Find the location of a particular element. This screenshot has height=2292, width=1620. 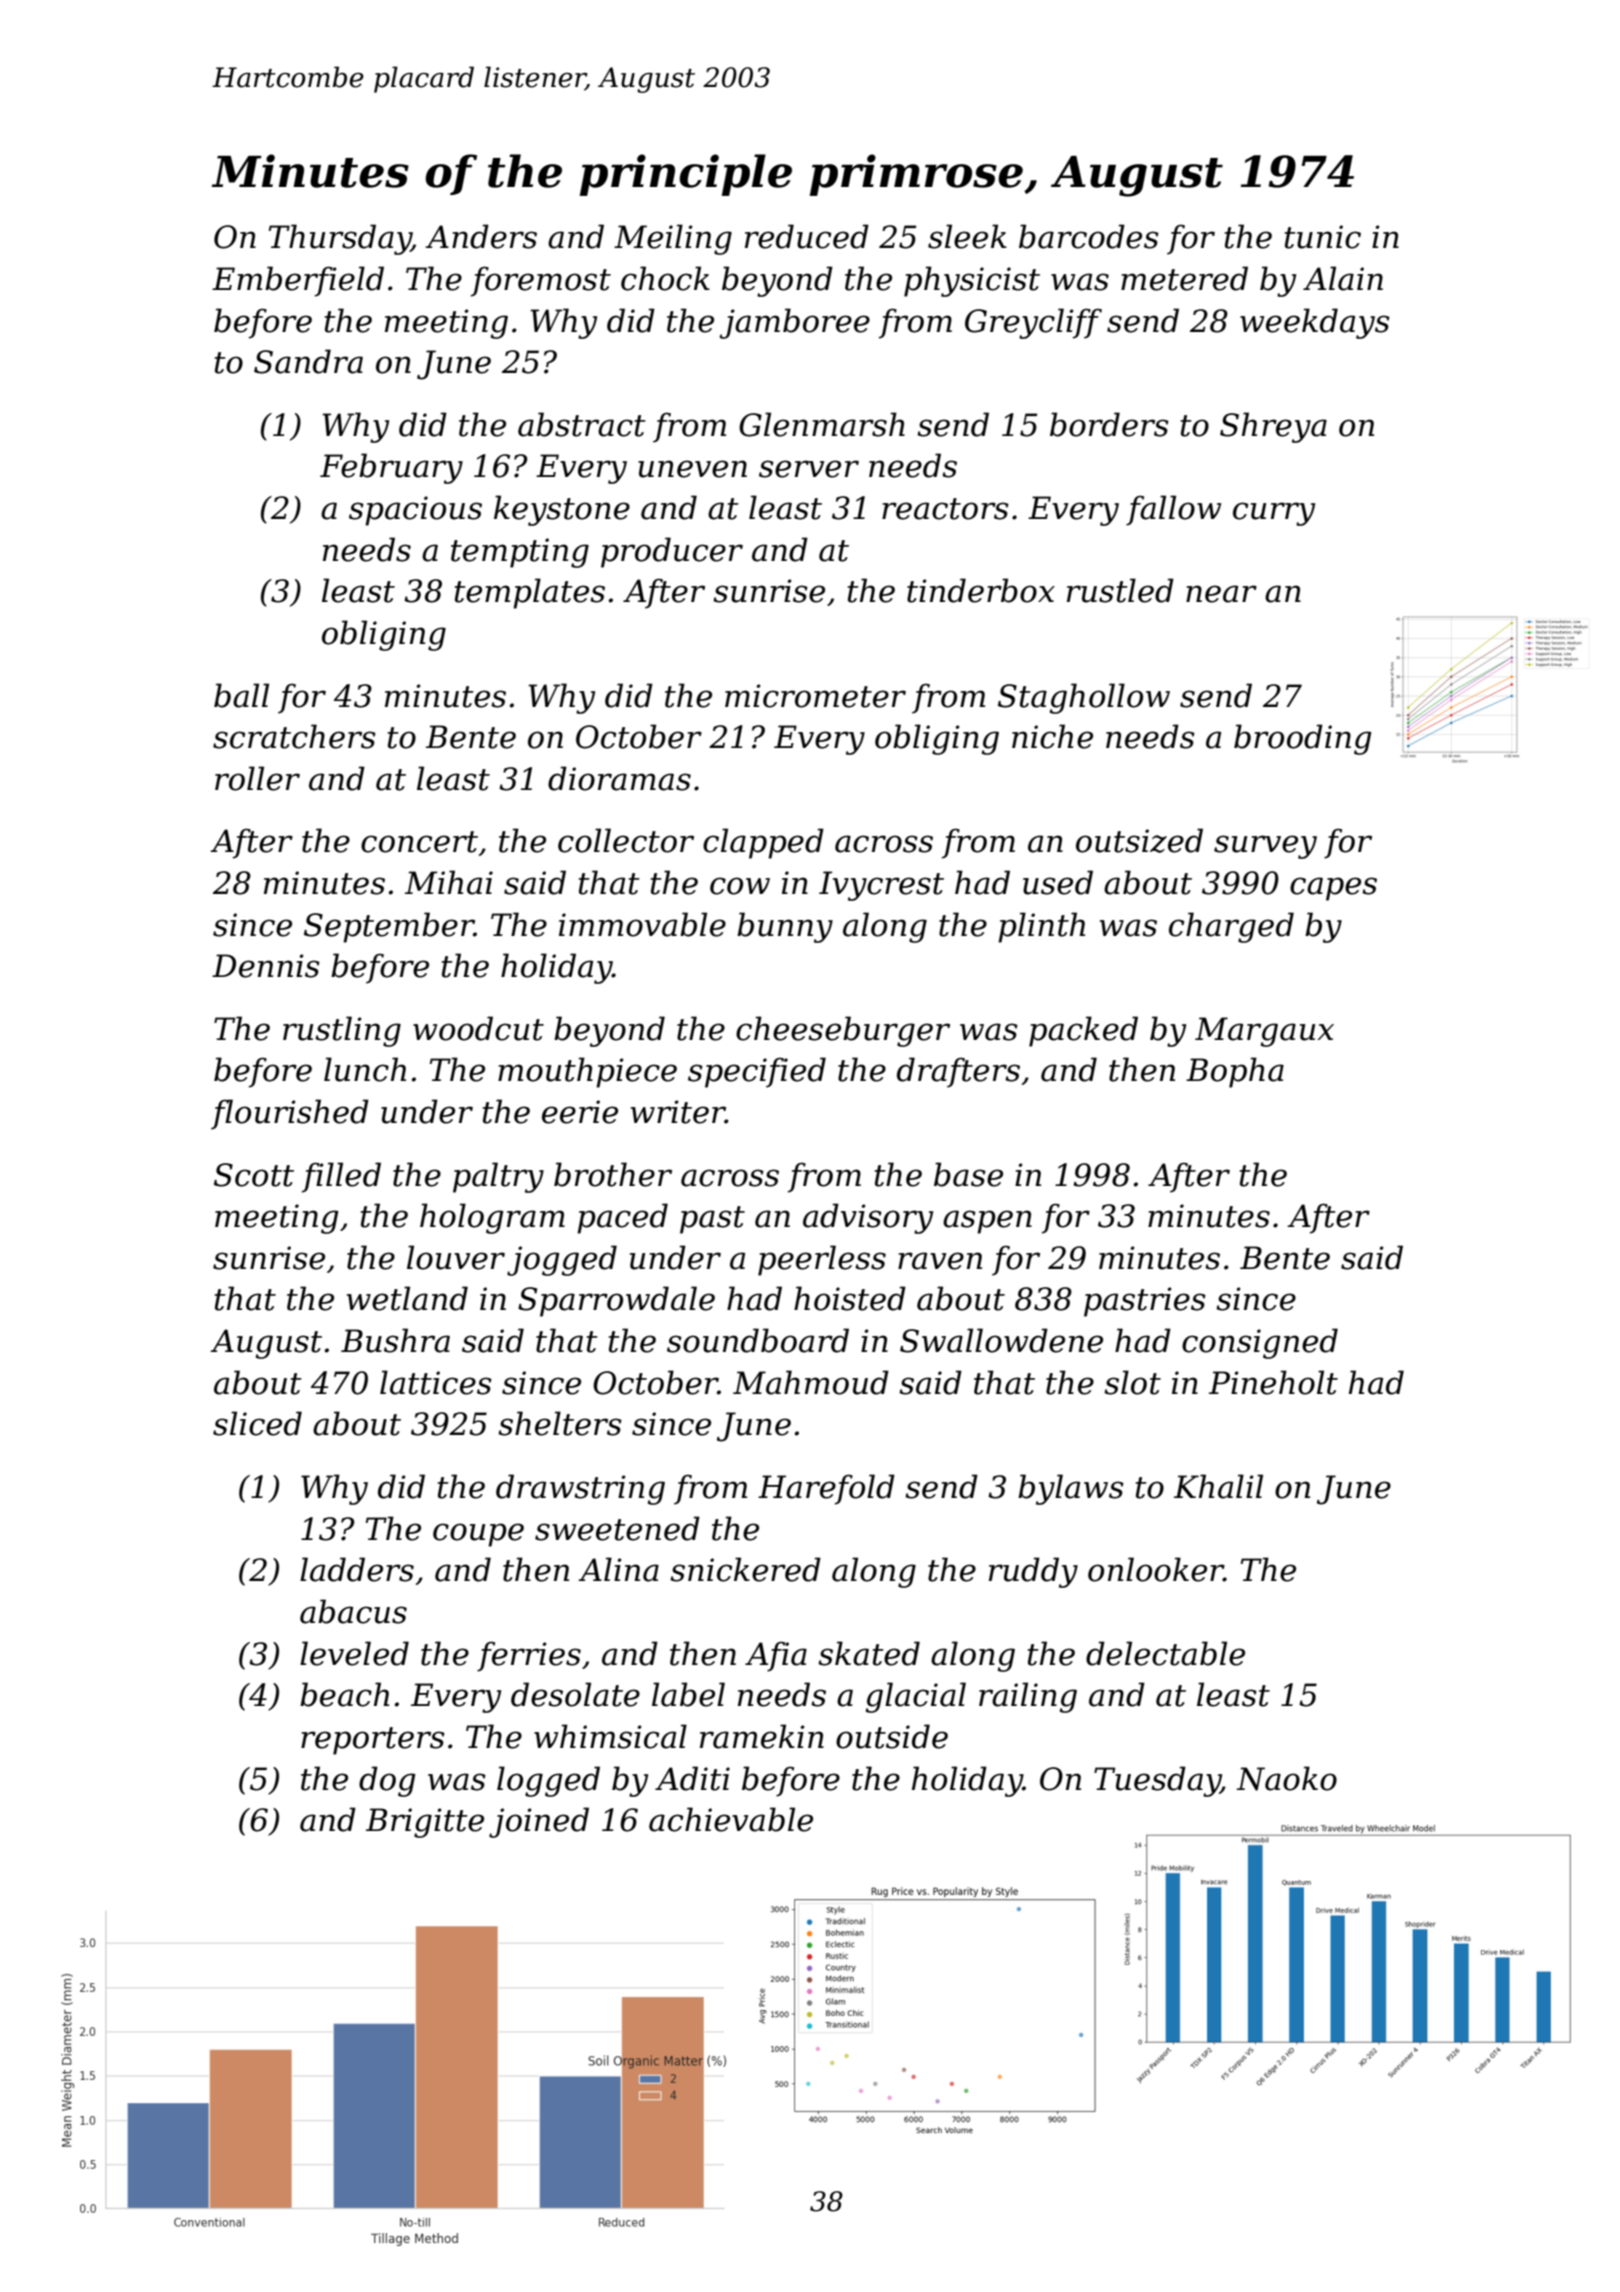

curry is located at coordinates (1274, 514).
